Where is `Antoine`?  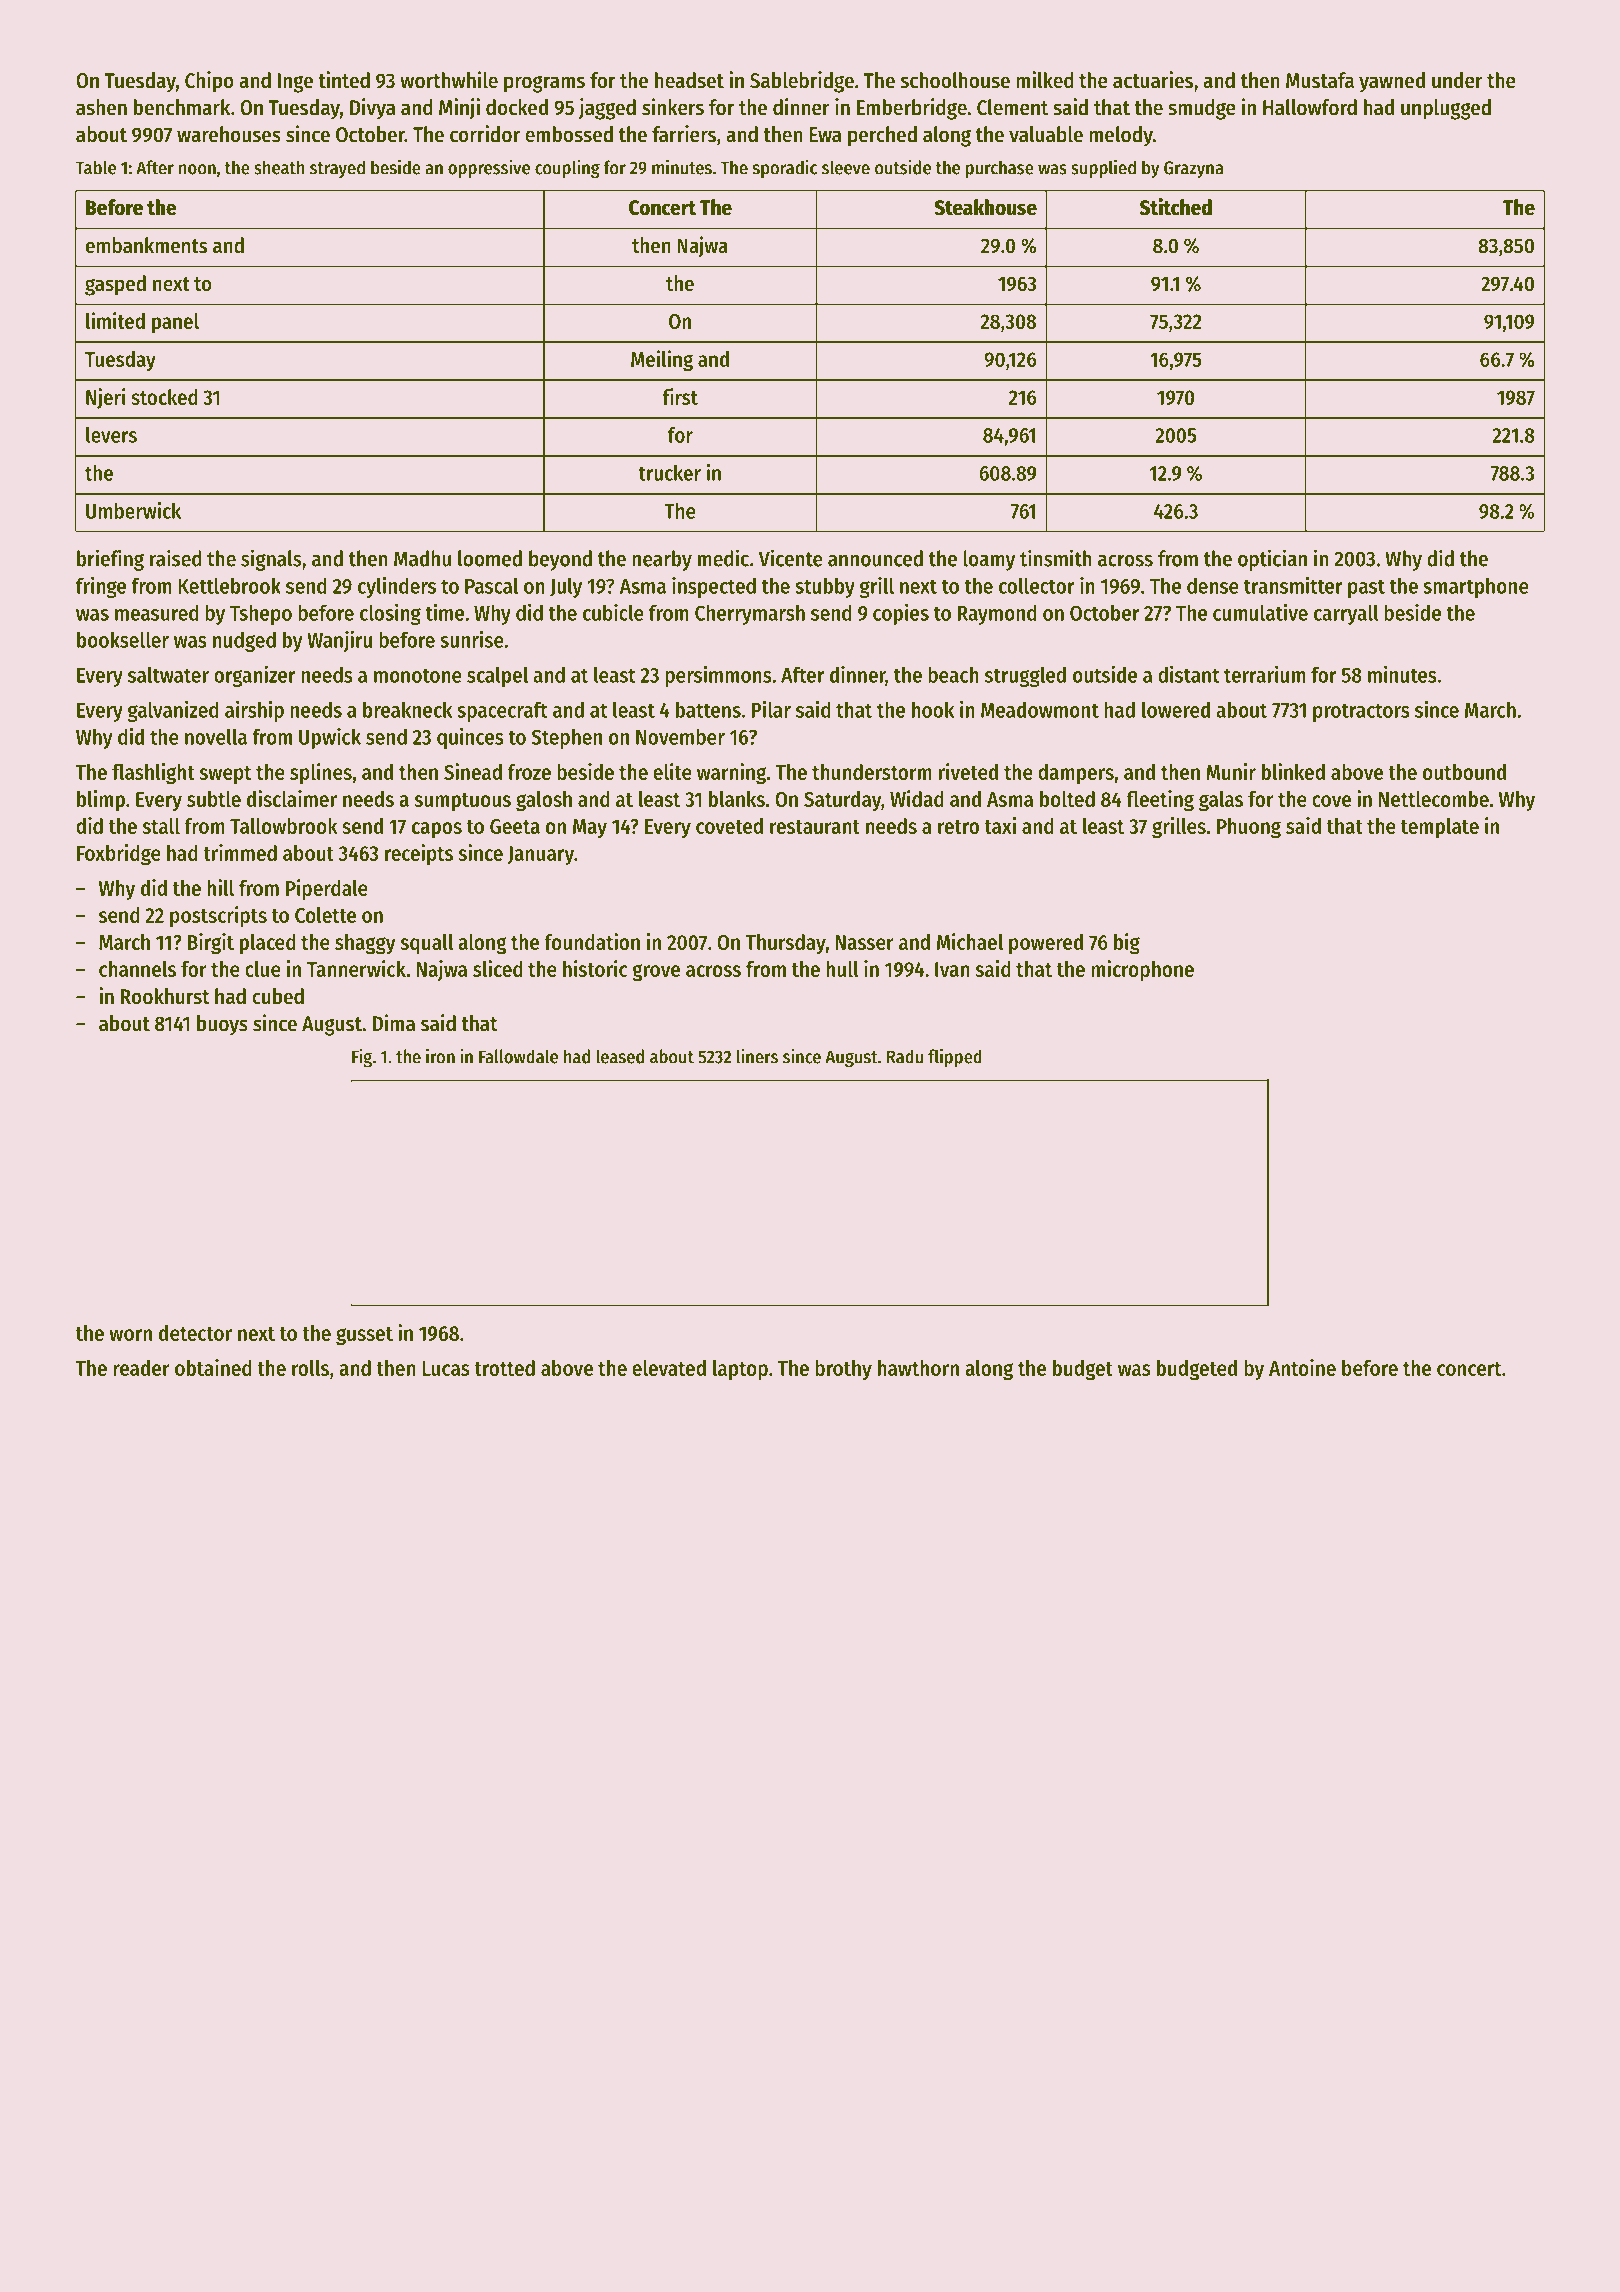 Antoine is located at coordinates (1302, 1367).
